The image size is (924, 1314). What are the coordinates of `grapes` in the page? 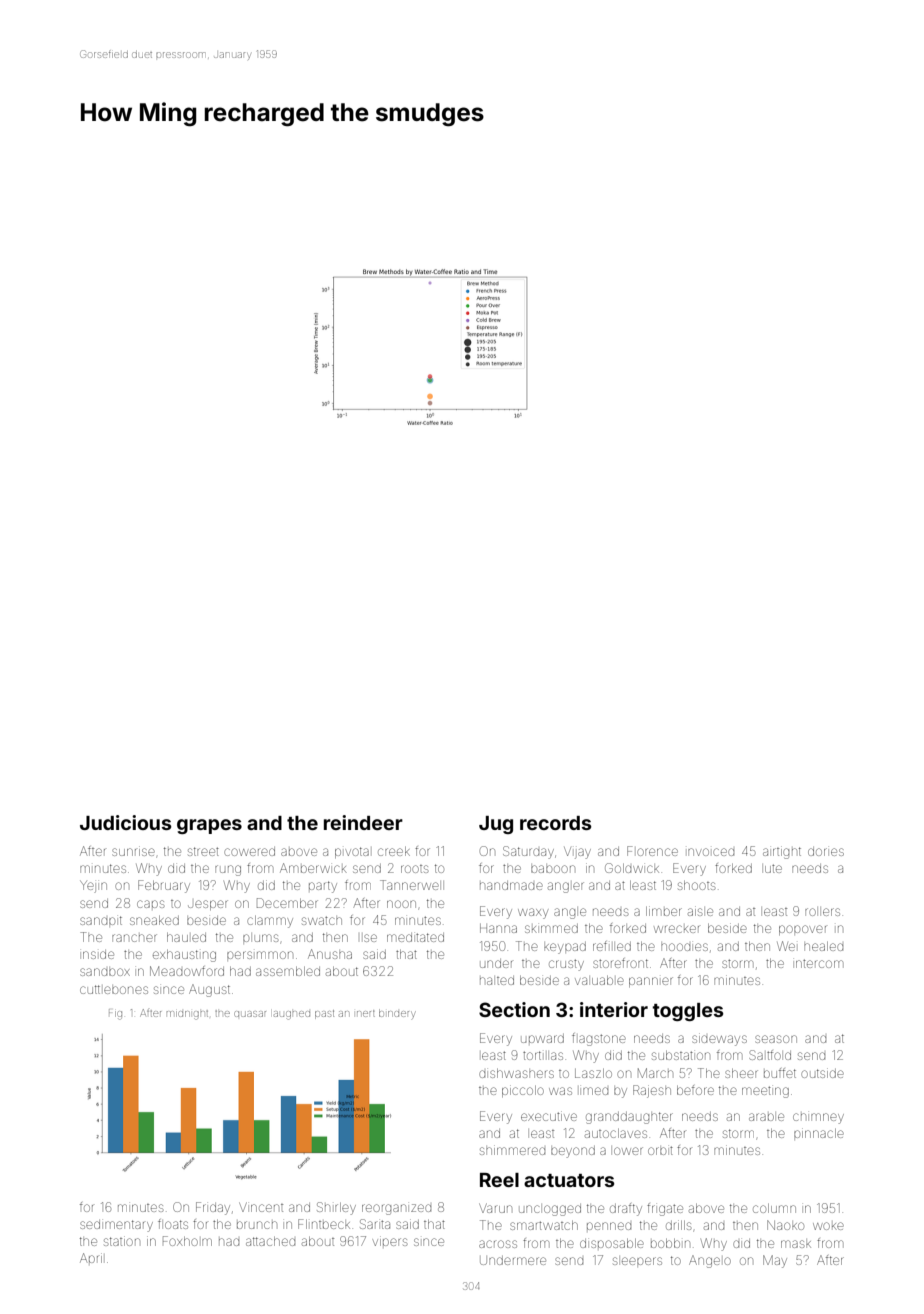 It's located at (209, 826).
